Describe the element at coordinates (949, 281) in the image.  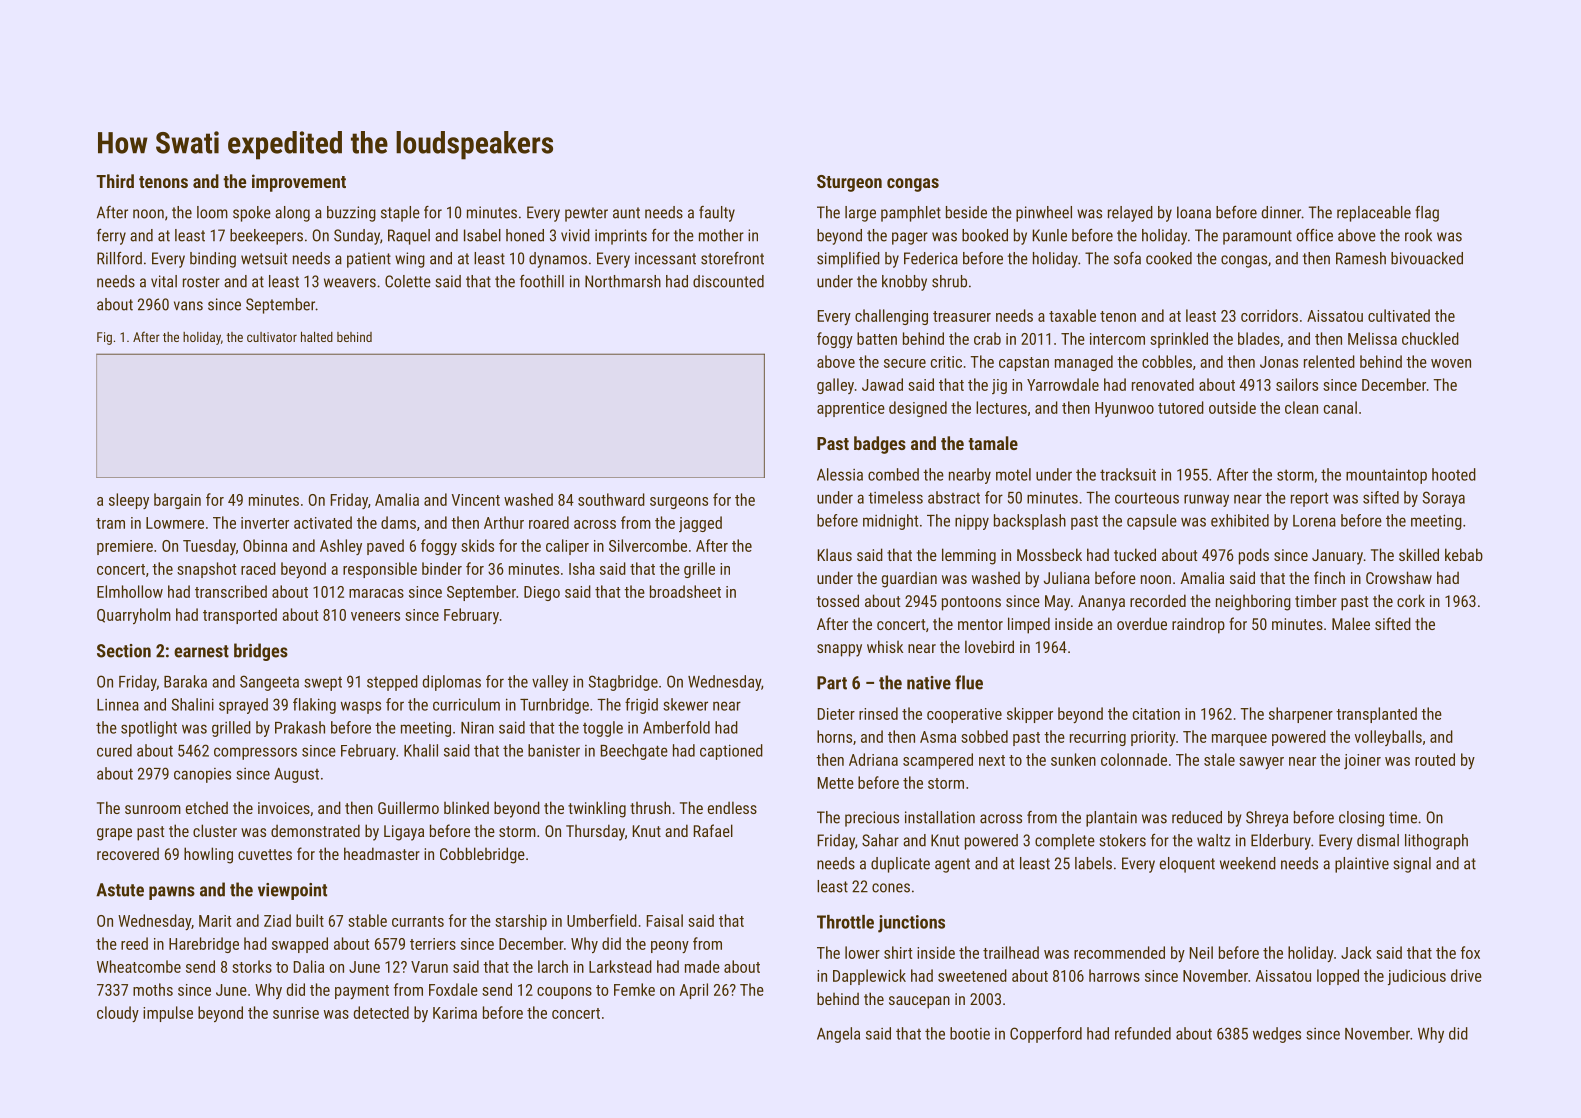
I see `shrub` at that location.
